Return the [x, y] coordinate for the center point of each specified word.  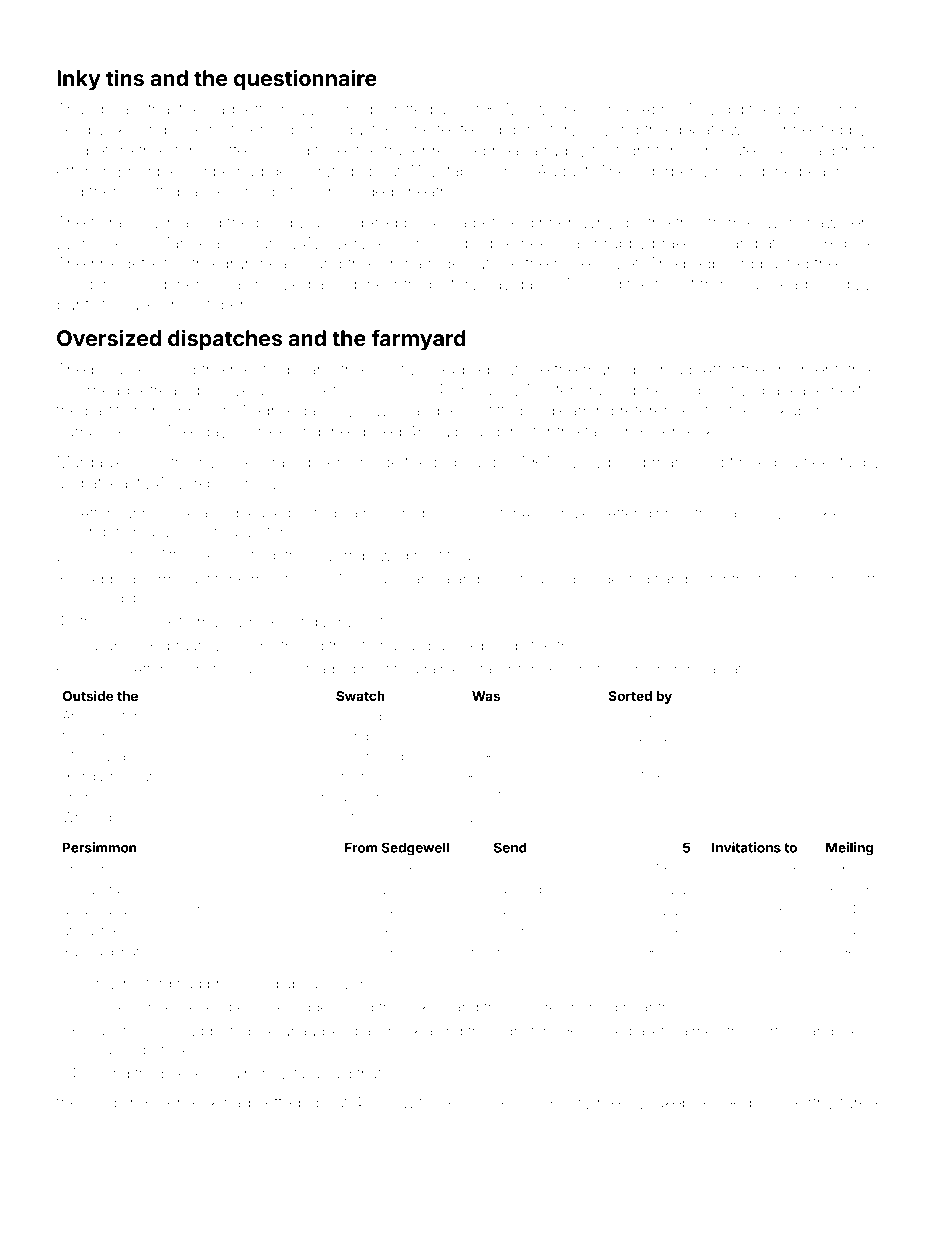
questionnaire [305, 80]
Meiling [849, 849]
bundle [803, 109]
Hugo [334, 758]
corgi [102, 1104]
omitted [405, 109]
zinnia [489, 889]
